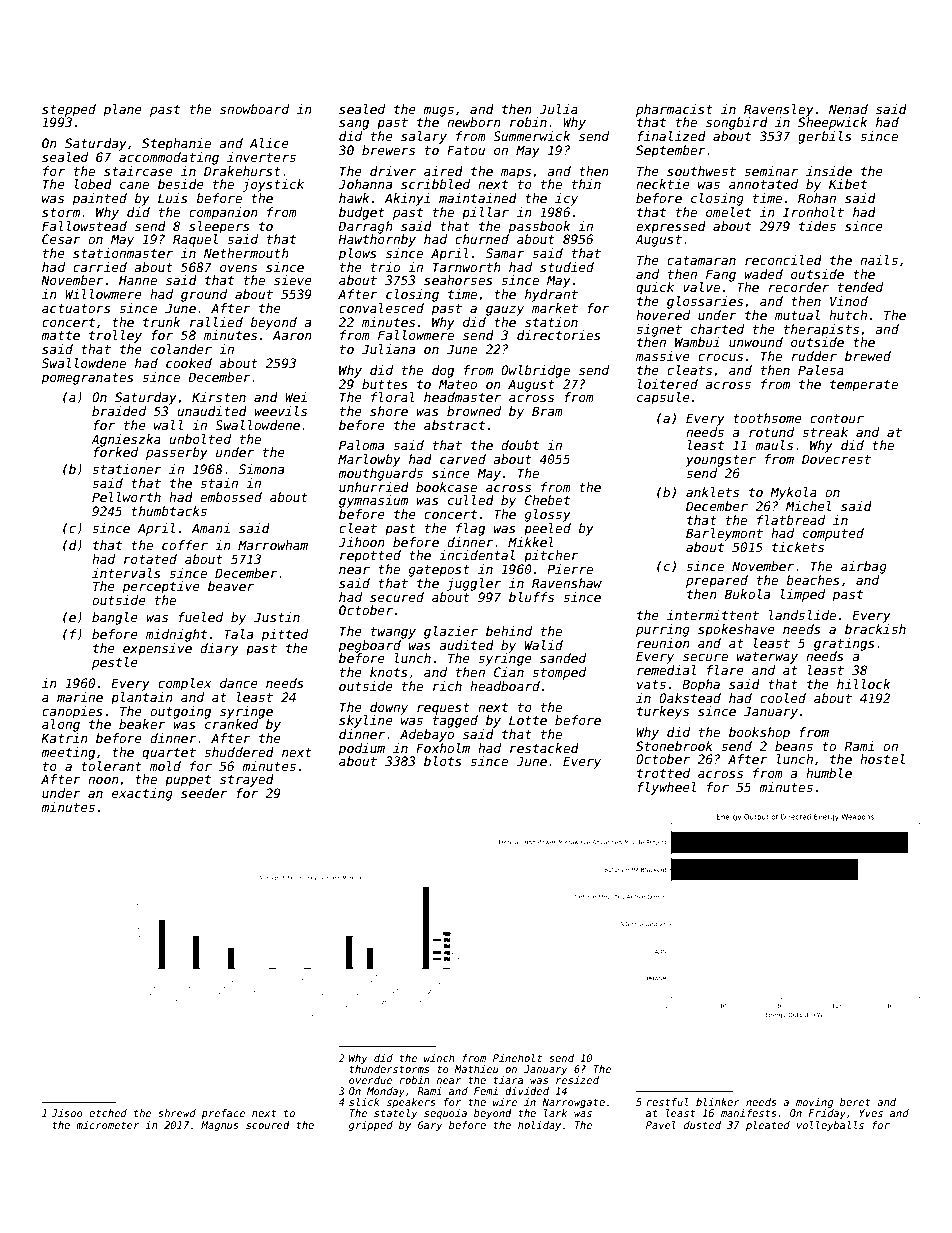 This screenshot has height=1233, width=952. What do you see at coordinates (438, 112) in the screenshot?
I see `mugs` at bounding box center [438, 112].
